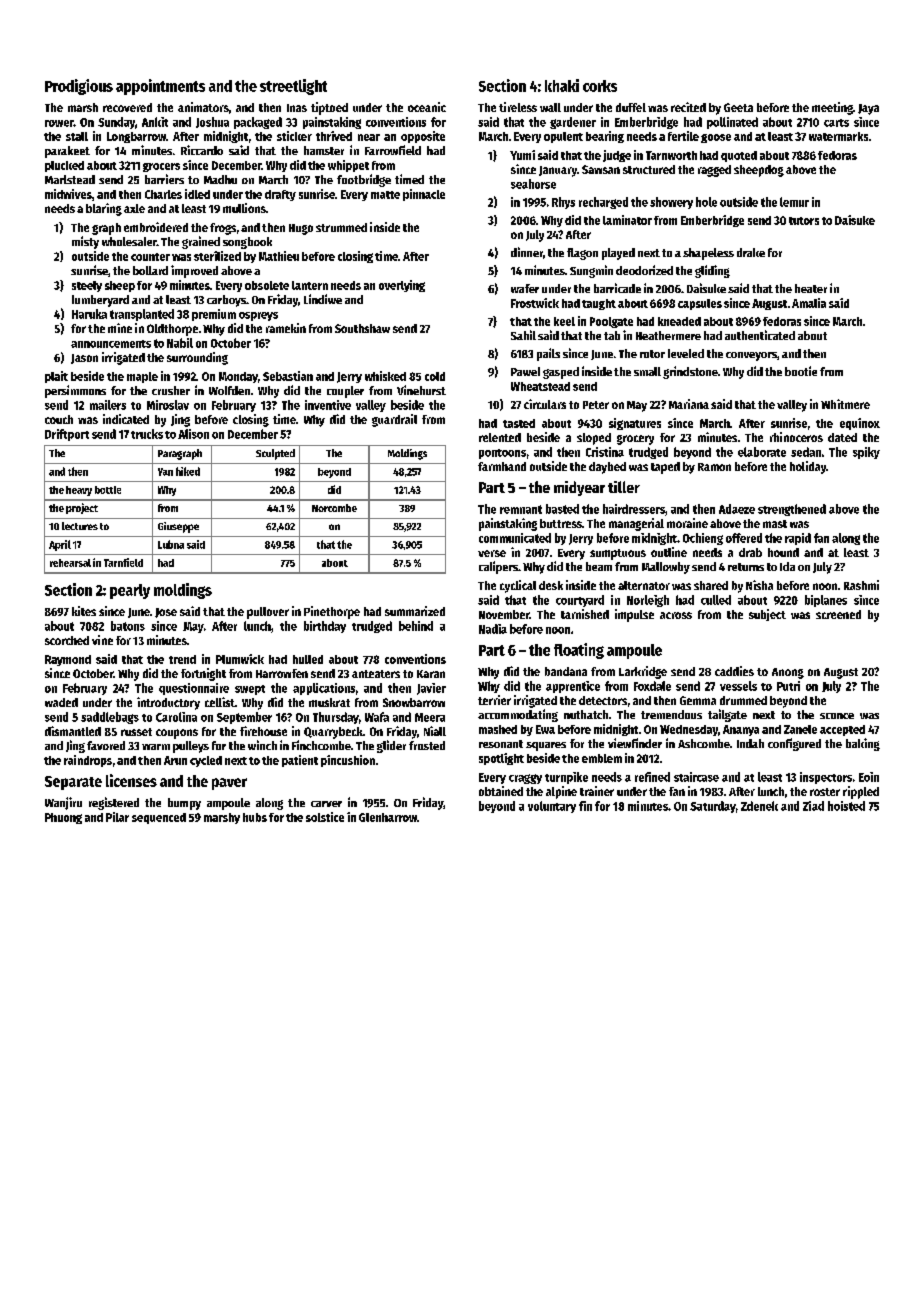 This image has width=924, height=1308. Describe the element at coordinates (161, 167) in the image. I see `grocers` at that location.
